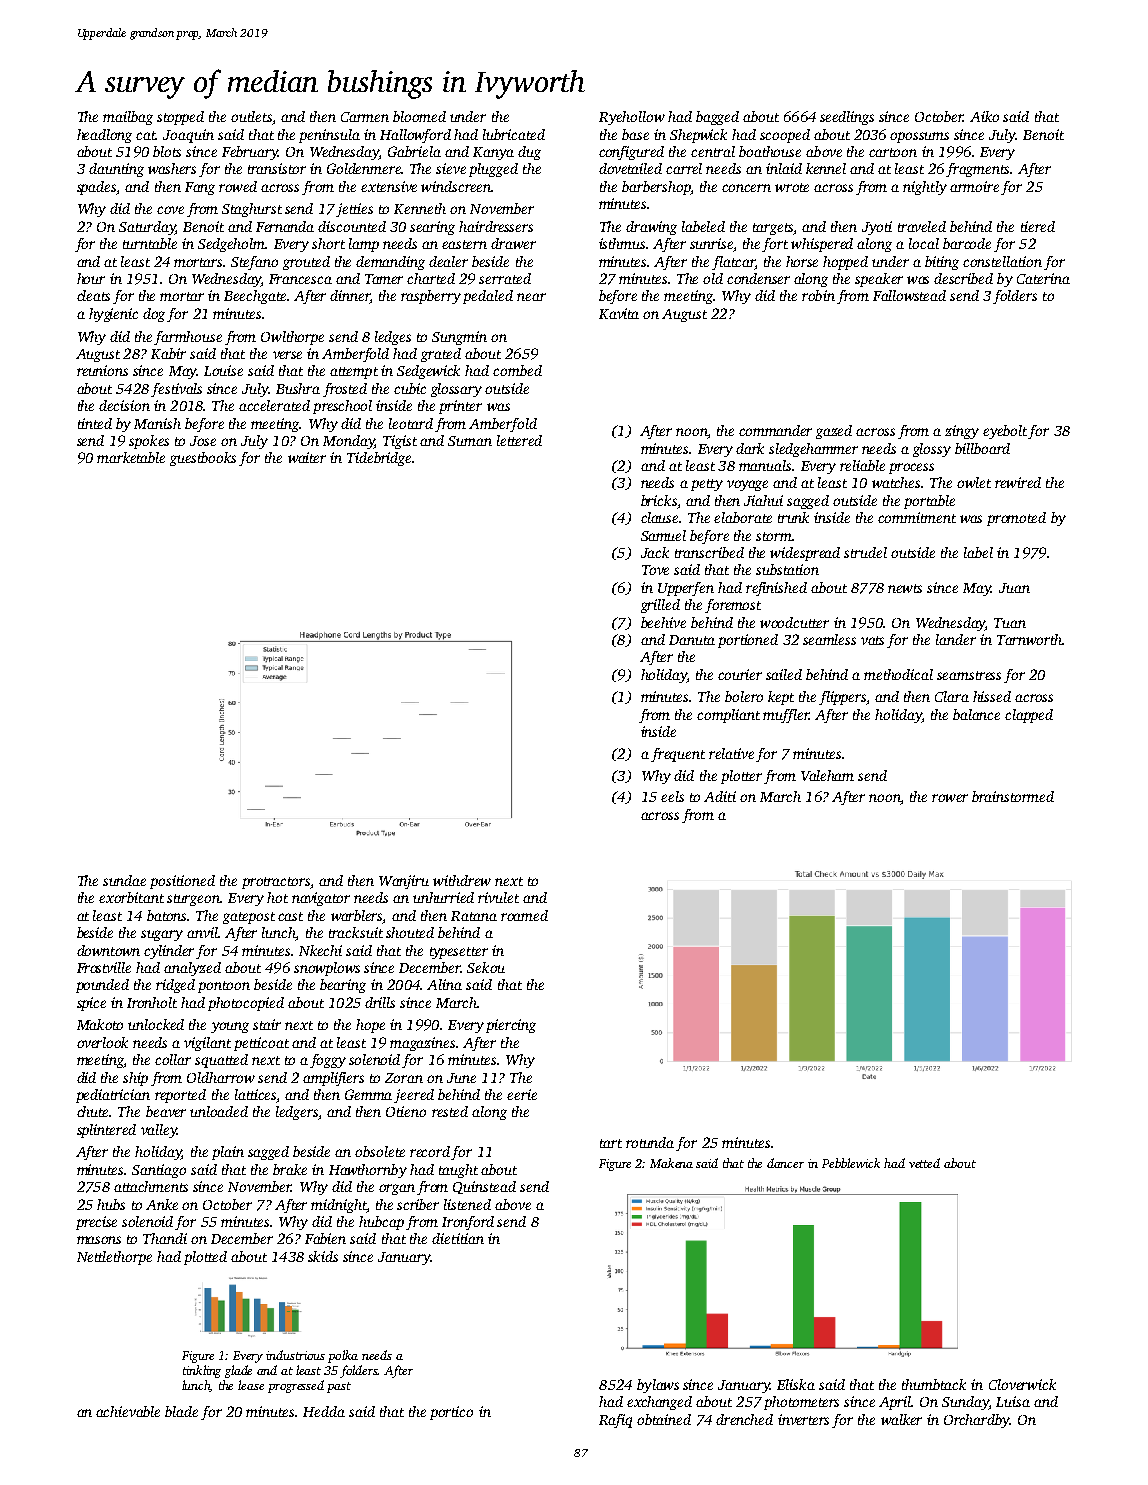 This screenshot has width=1148, height=1485. Describe the element at coordinates (128, 1411) in the screenshot. I see `achievable` at that location.
